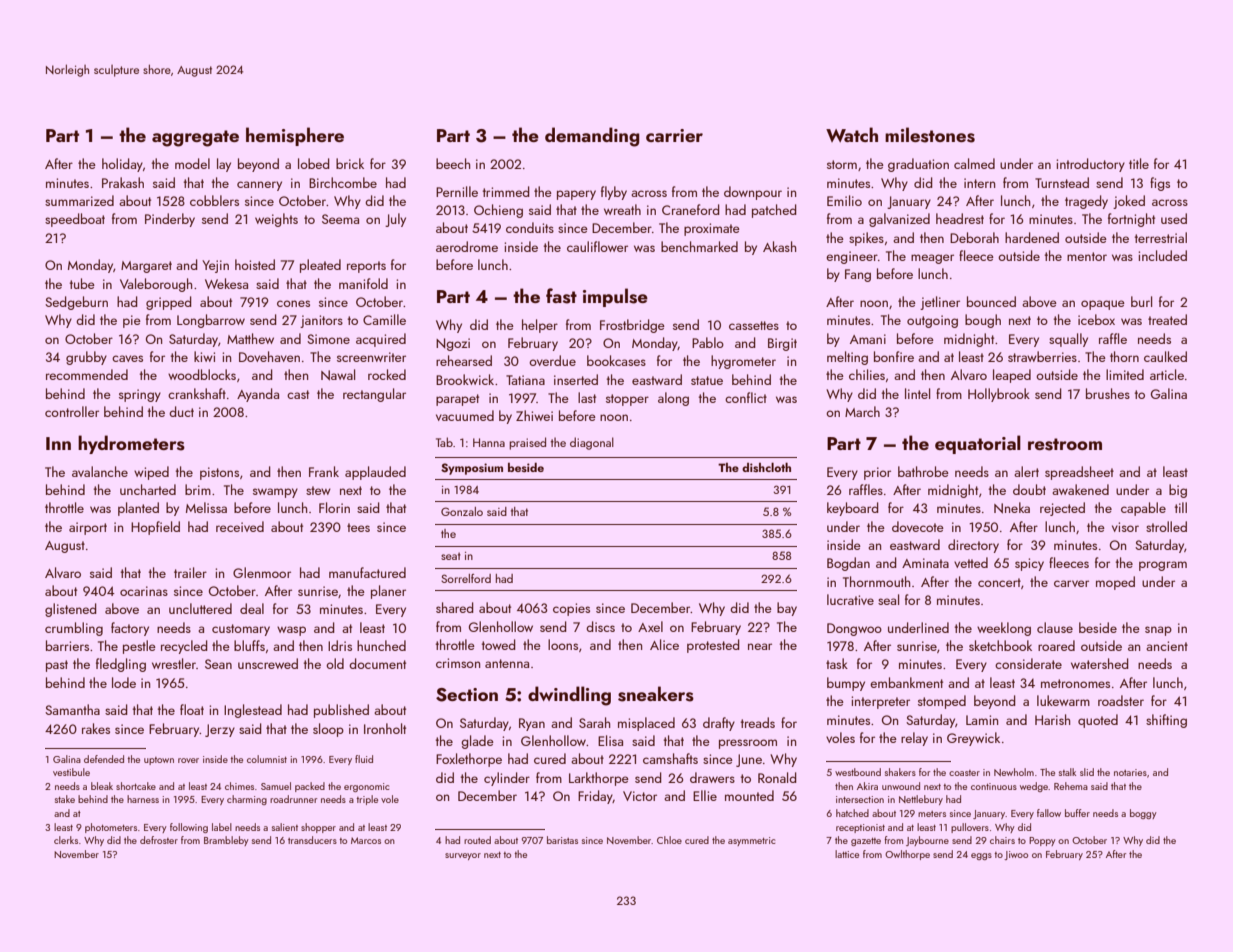 The image size is (1233, 952). Describe the element at coordinates (195, 138) in the screenshot. I see `aggregate` at that location.
